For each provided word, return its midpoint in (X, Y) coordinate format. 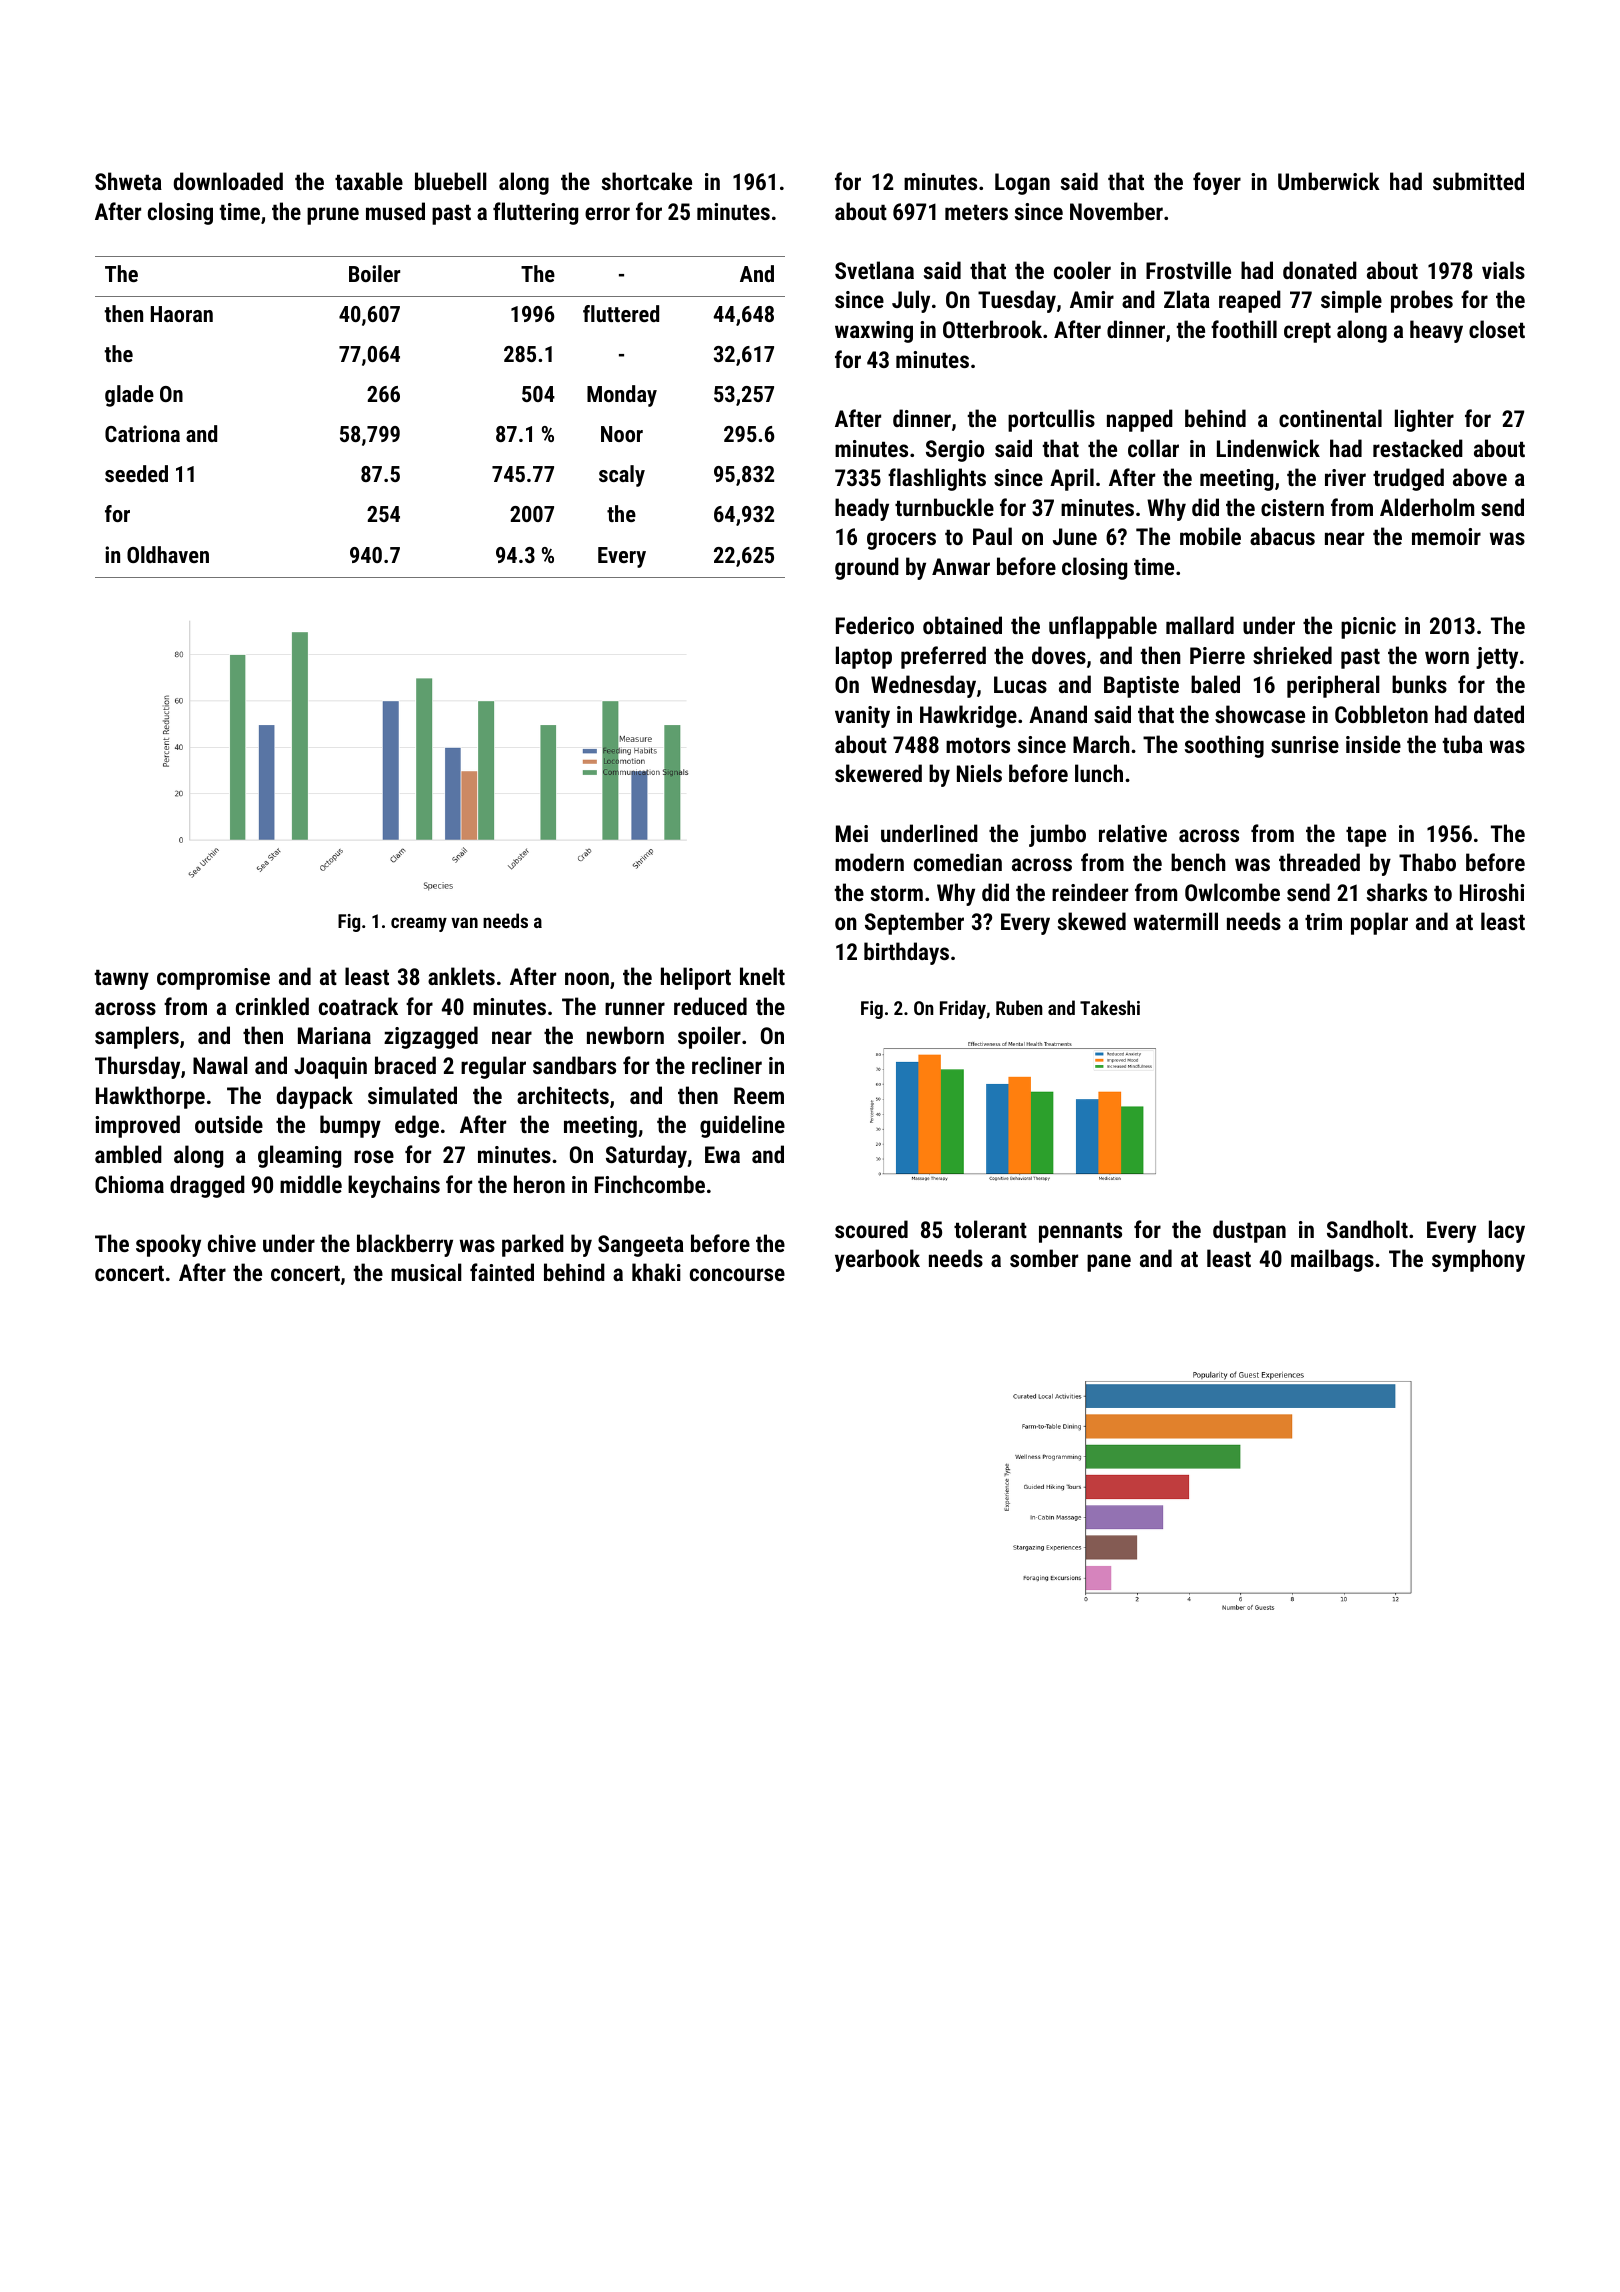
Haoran (182, 314)
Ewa (722, 1154)
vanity (862, 717)
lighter (1424, 420)
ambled (128, 1154)
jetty (1497, 658)
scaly (622, 476)
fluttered (621, 313)
